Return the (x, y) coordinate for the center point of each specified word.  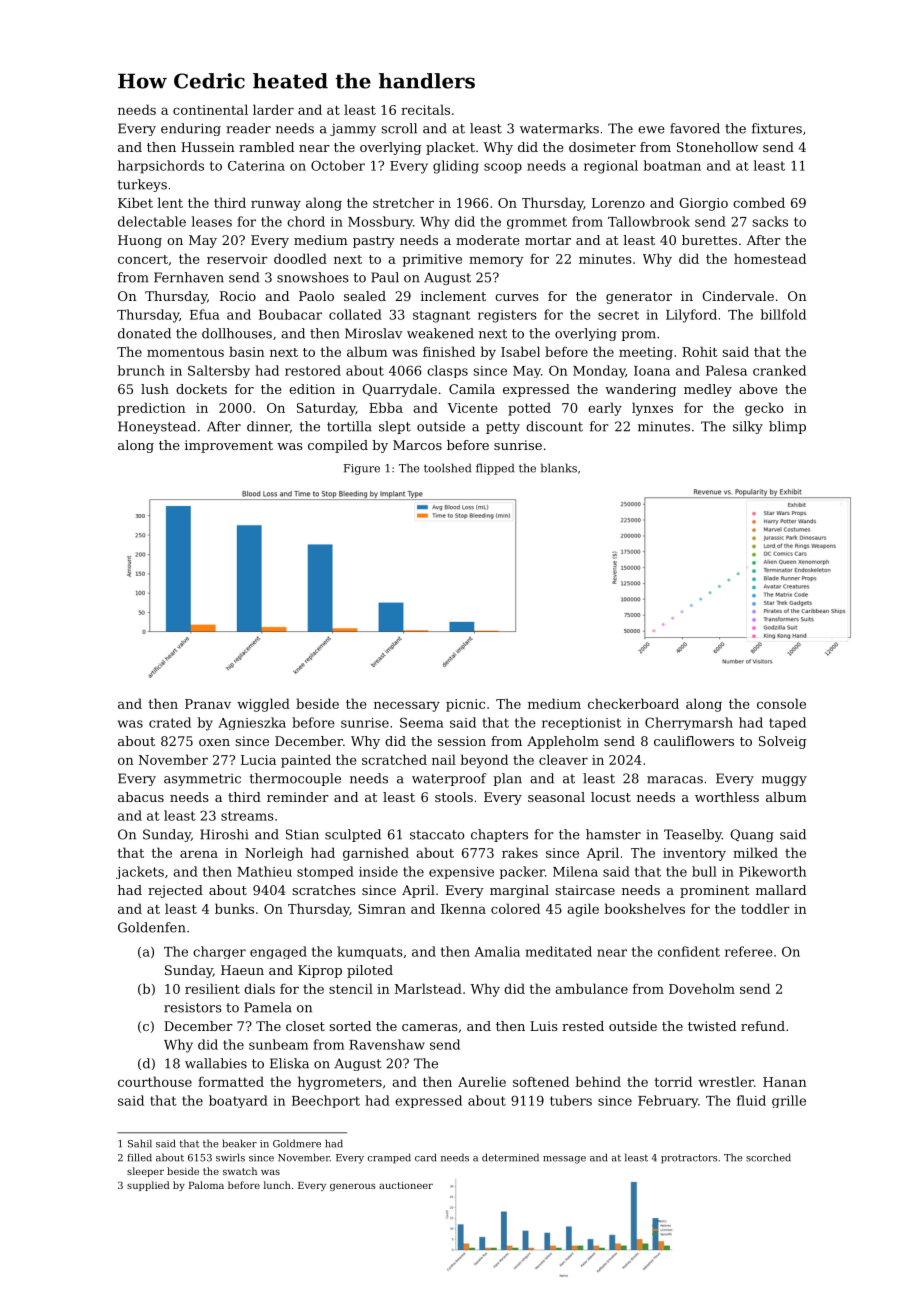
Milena (575, 871)
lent (170, 202)
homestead (770, 258)
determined (510, 1157)
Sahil (140, 1143)
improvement (229, 446)
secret (618, 315)
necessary (407, 706)
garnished (376, 854)
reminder (298, 797)
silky (748, 427)
